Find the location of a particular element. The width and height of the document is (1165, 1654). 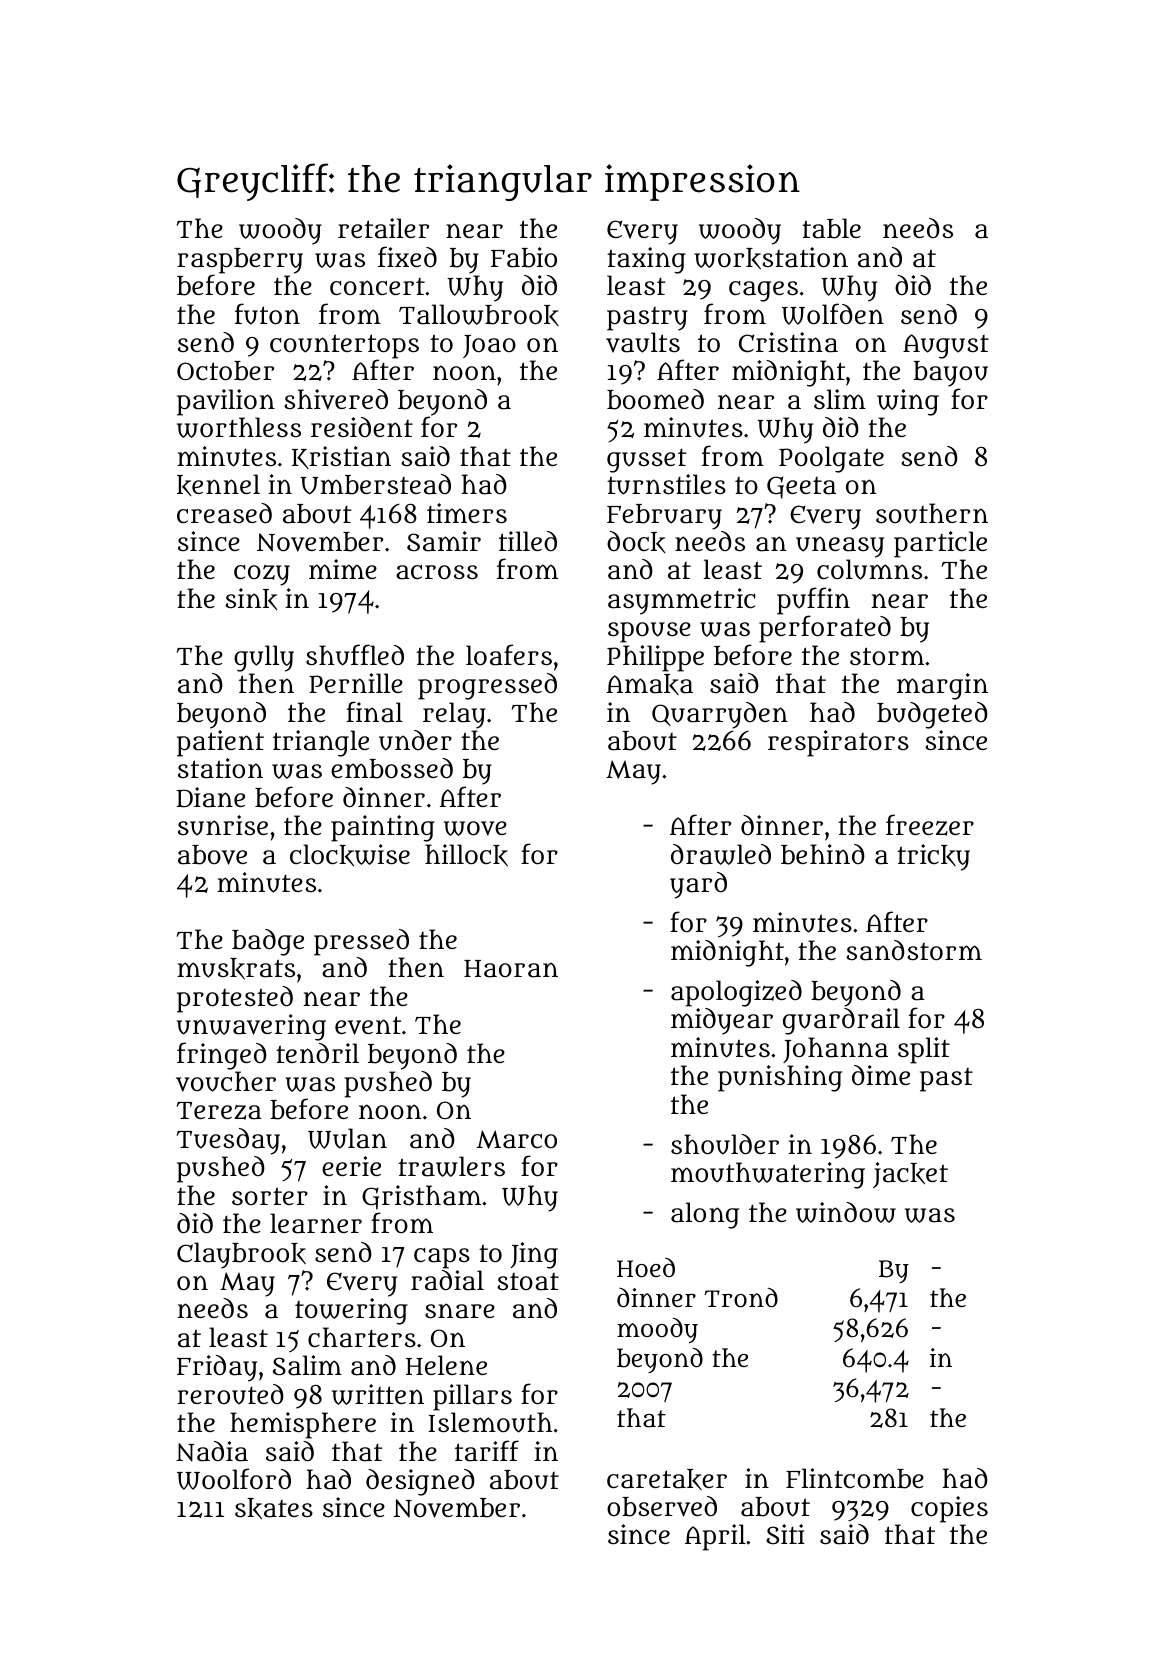

guardrail is located at coordinates (841, 1021).
